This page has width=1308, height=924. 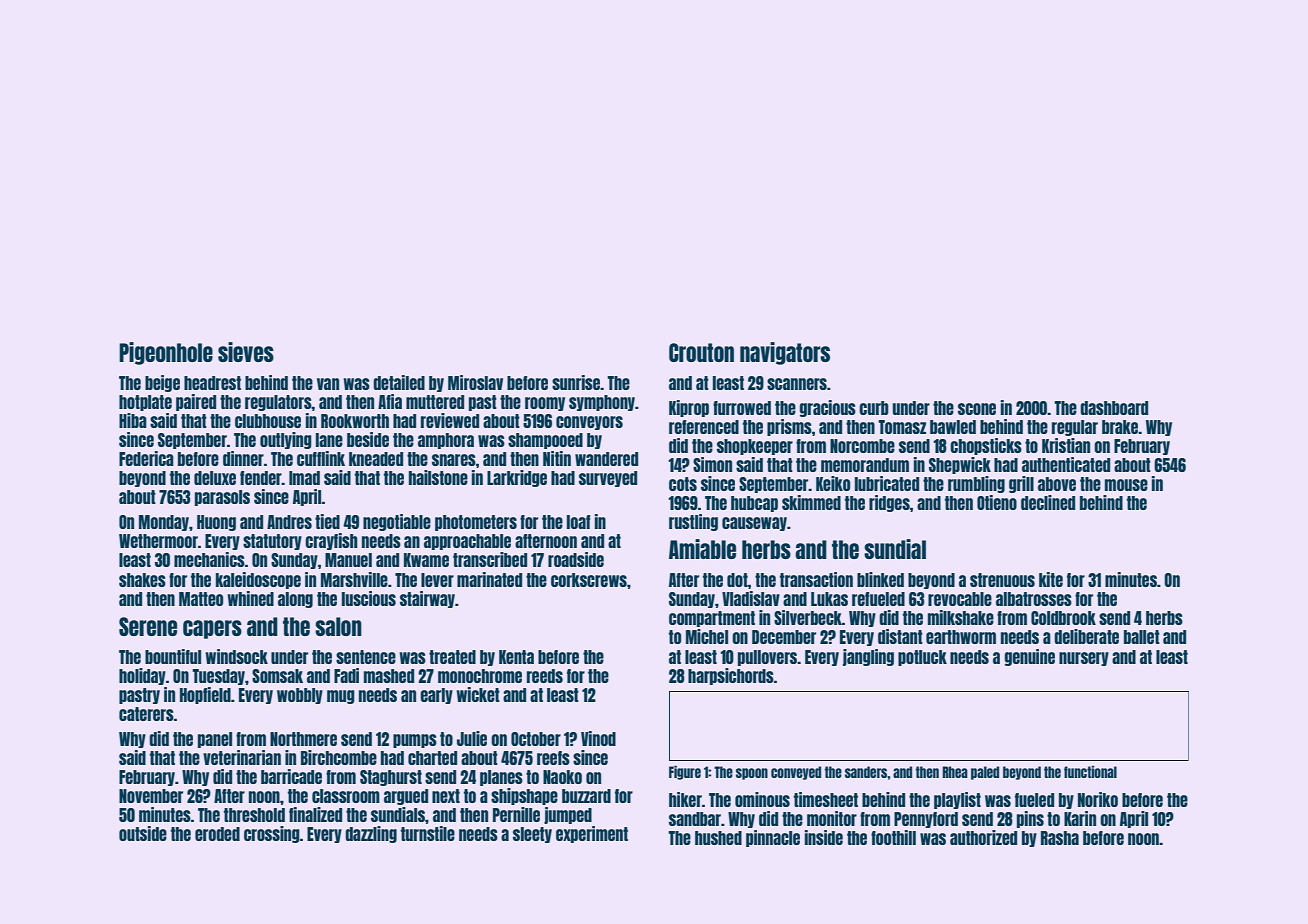 I want to click on scanners, so click(x=797, y=384).
